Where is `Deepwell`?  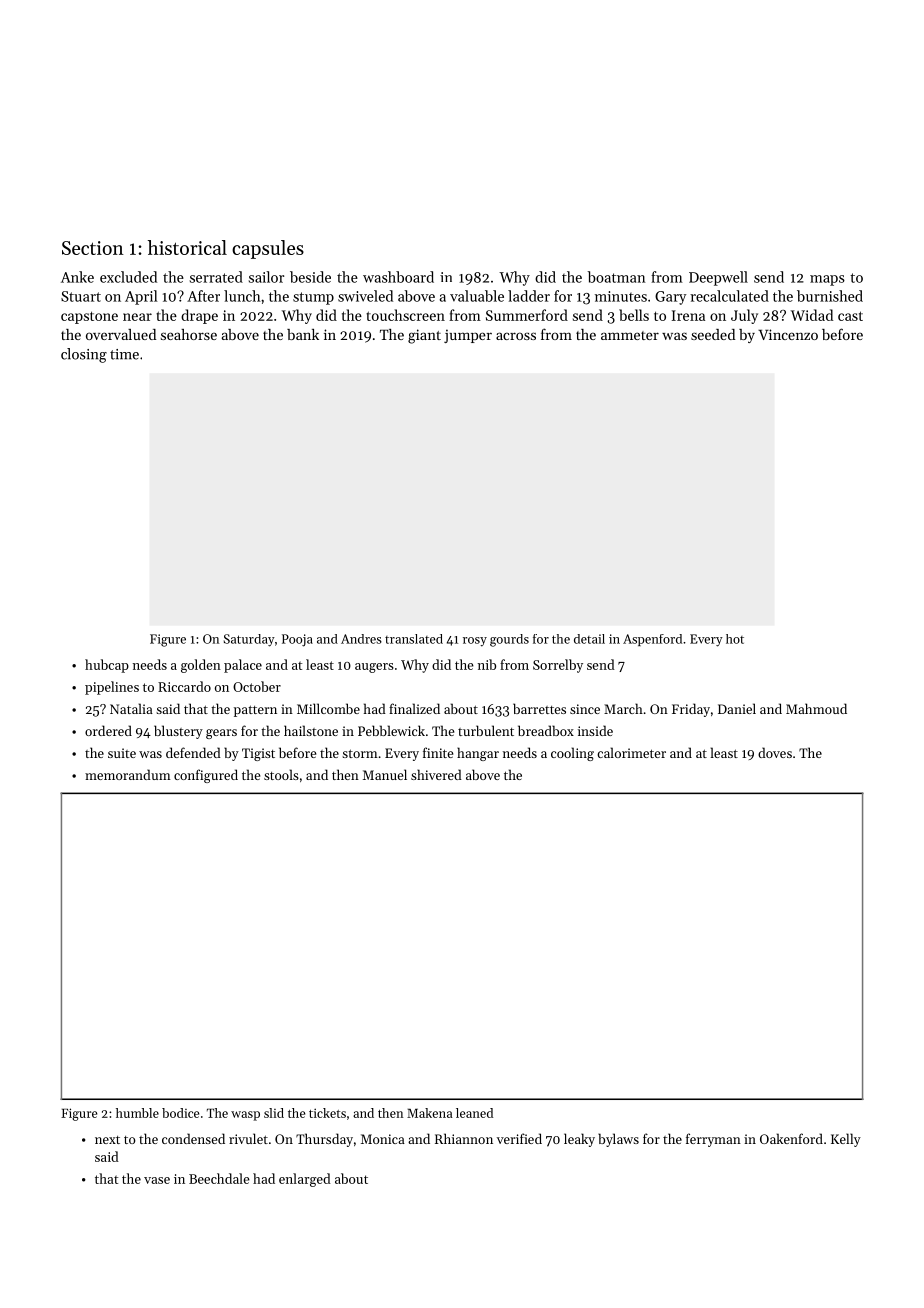 Deepwell is located at coordinates (718, 278).
